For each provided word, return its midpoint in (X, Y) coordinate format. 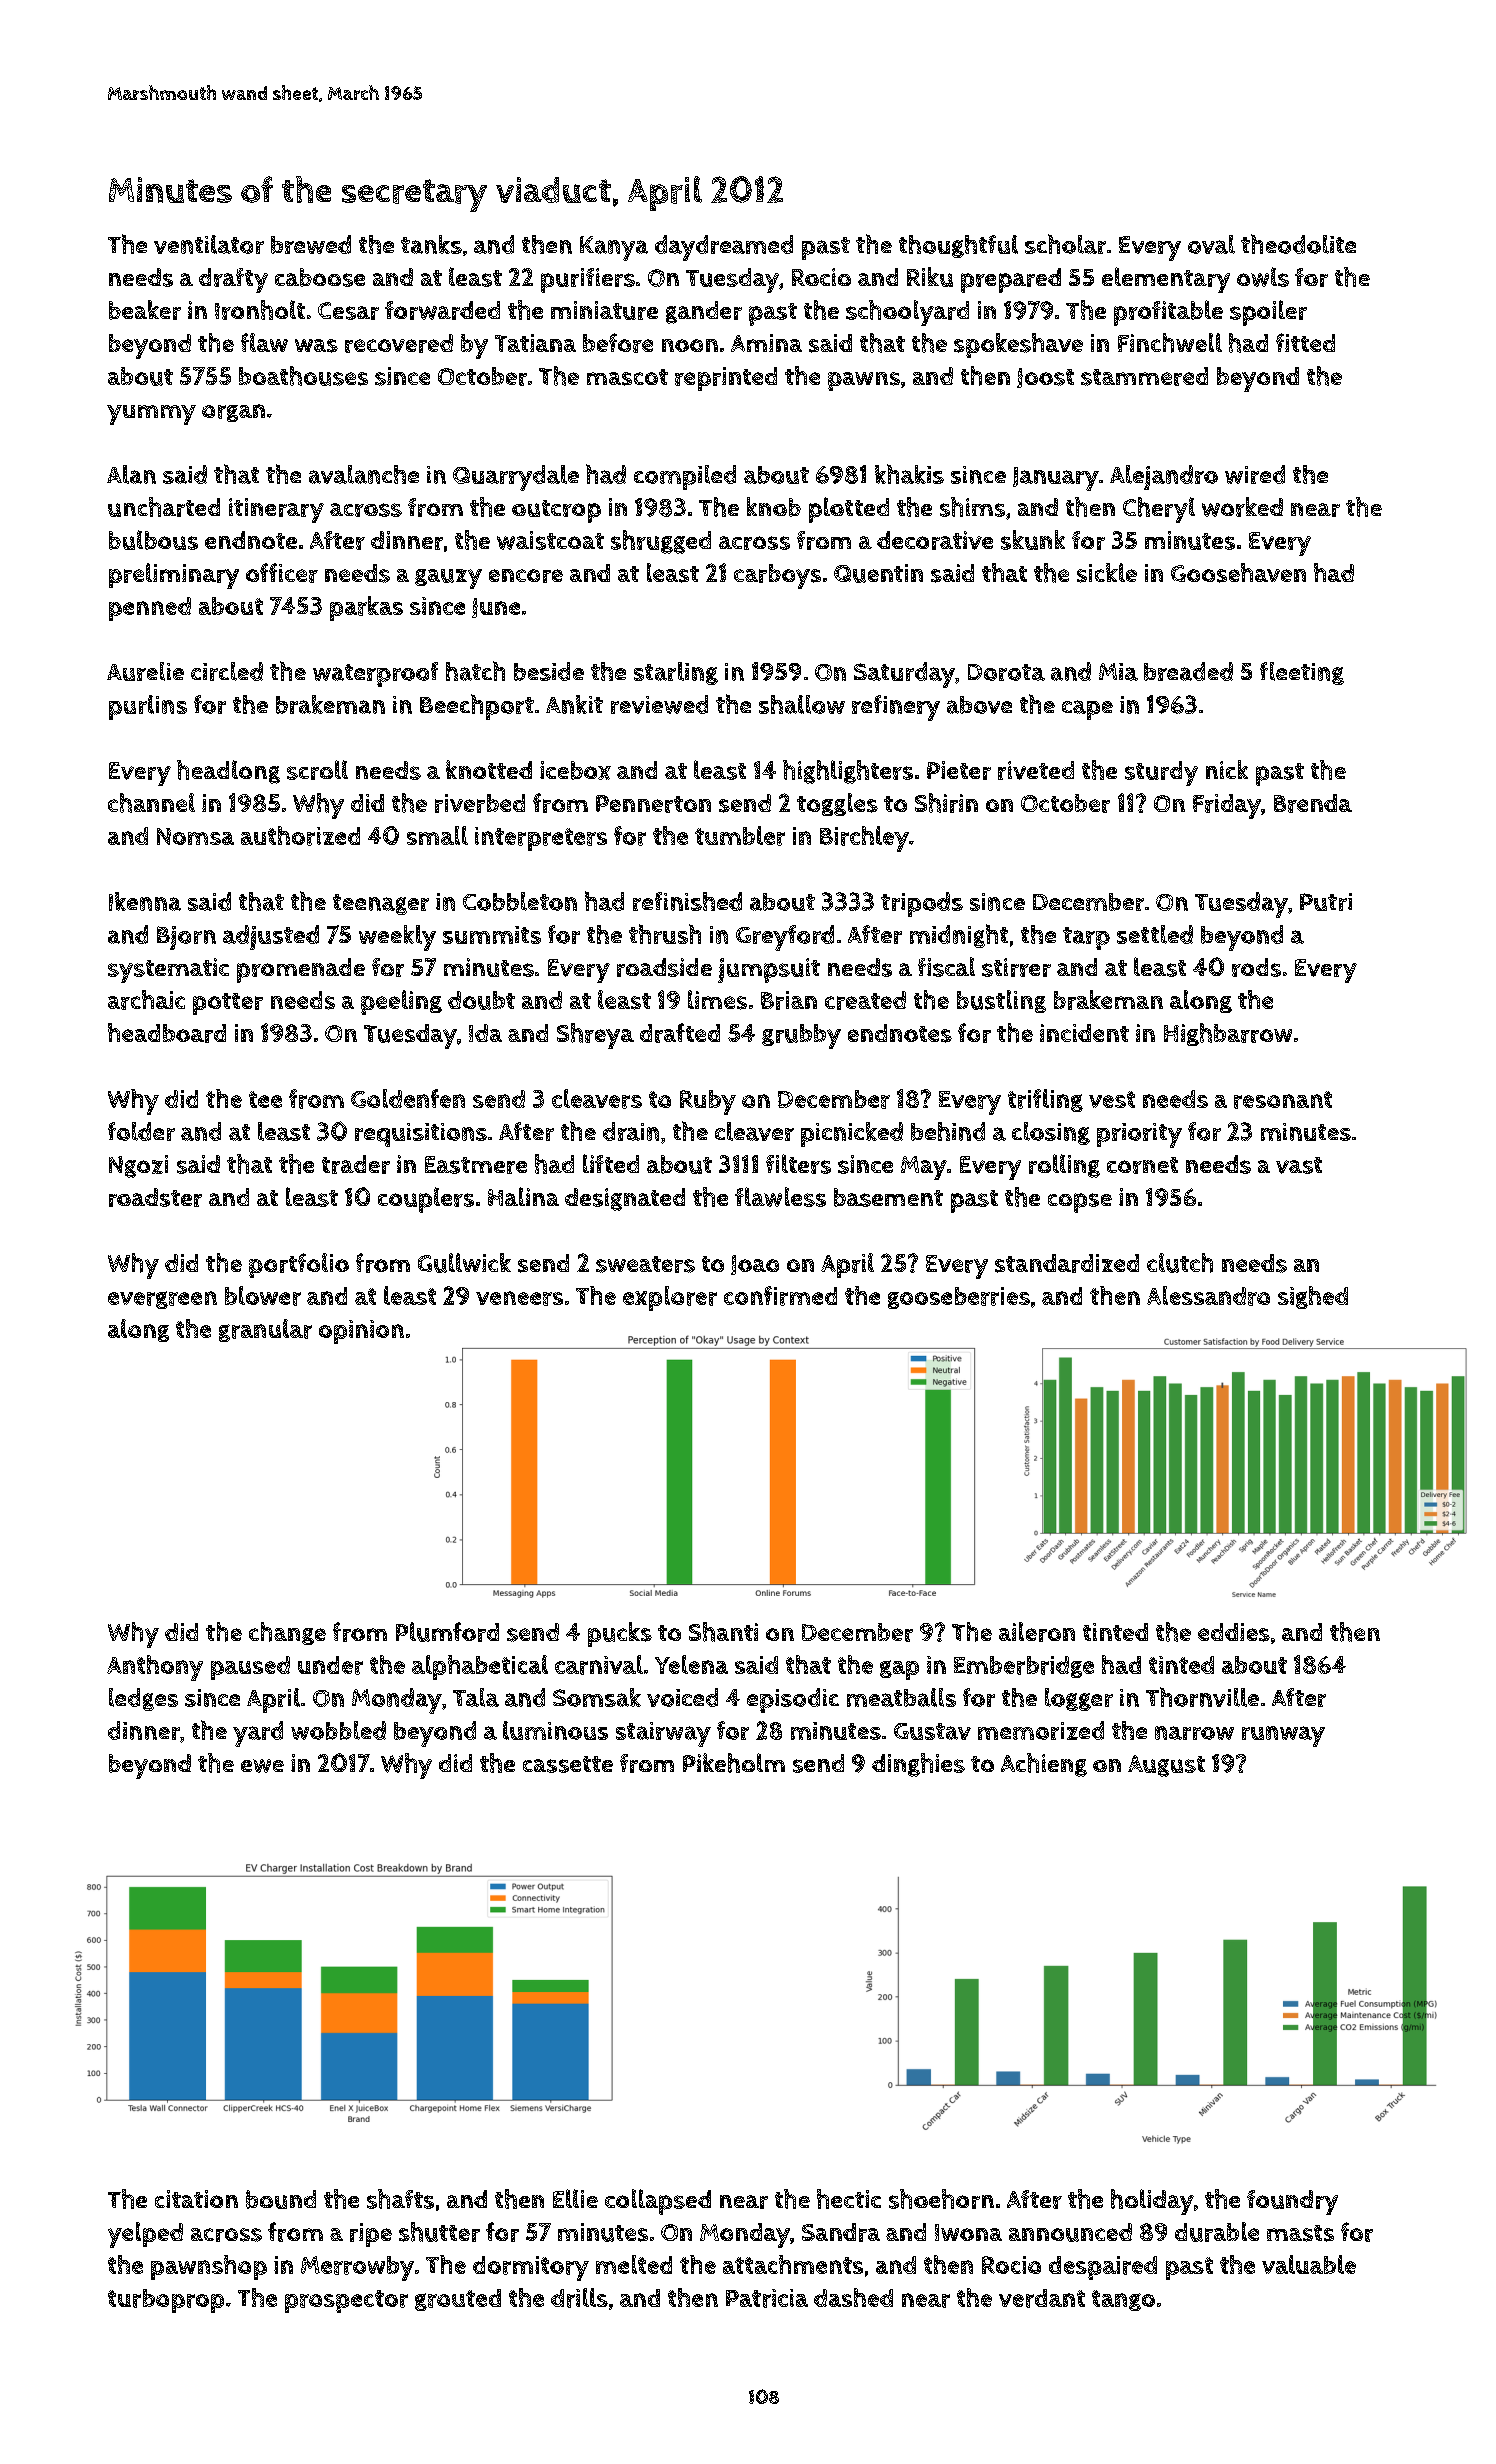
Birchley (864, 839)
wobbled (338, 1730)
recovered (399, 343)
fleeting (1302, 673)
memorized (1041, 1730)
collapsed (658, 2202)
